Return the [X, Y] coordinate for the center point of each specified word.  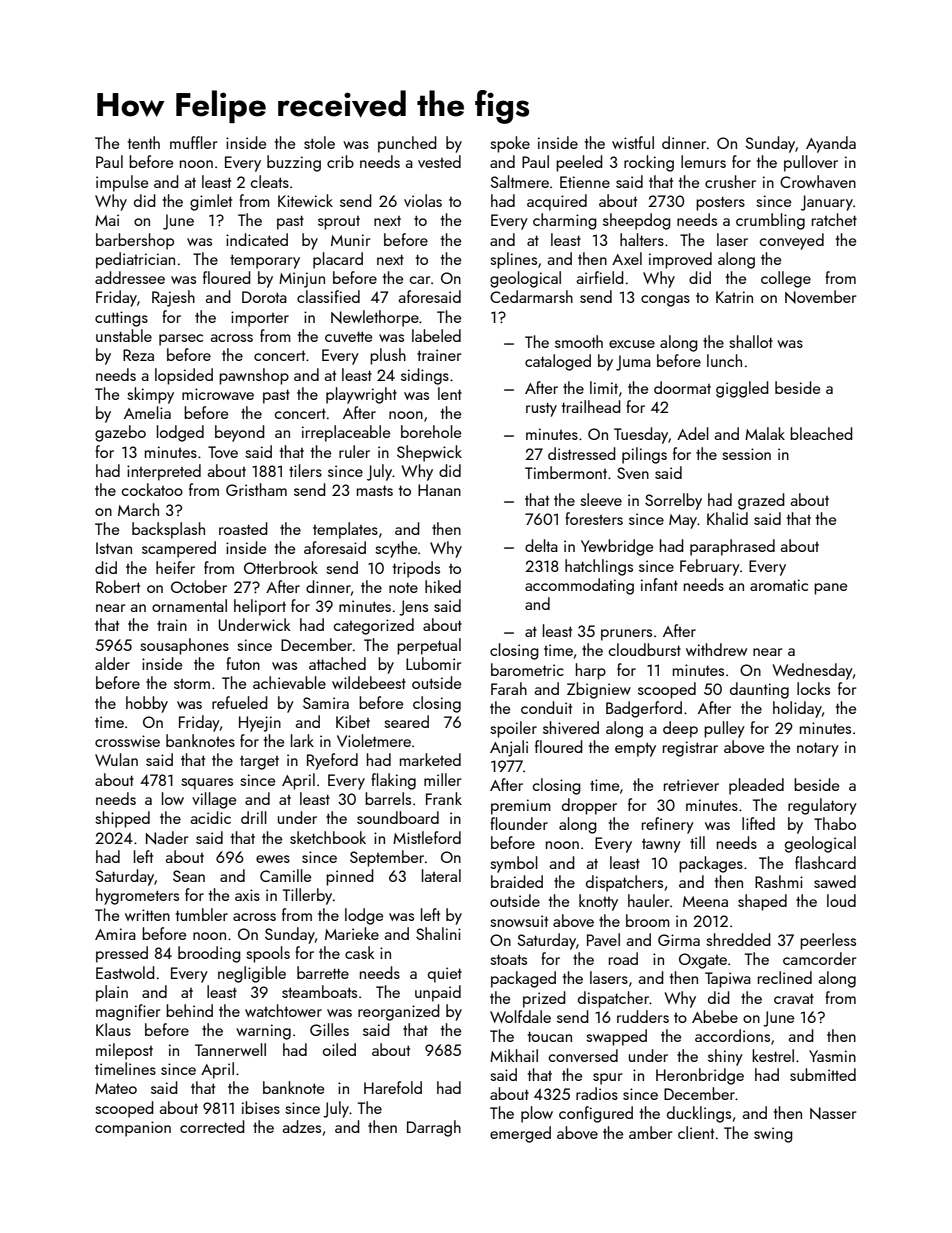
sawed [835, 881]
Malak [765, 433]
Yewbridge [617, 547]
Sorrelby [673, 501]
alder [112, 663]
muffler [193, 142]
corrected [212, 1126]
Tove [223, 452]
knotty [598, 902]
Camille [285, 875]
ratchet [834, 219]
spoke [510, 144]
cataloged [558, 362]
